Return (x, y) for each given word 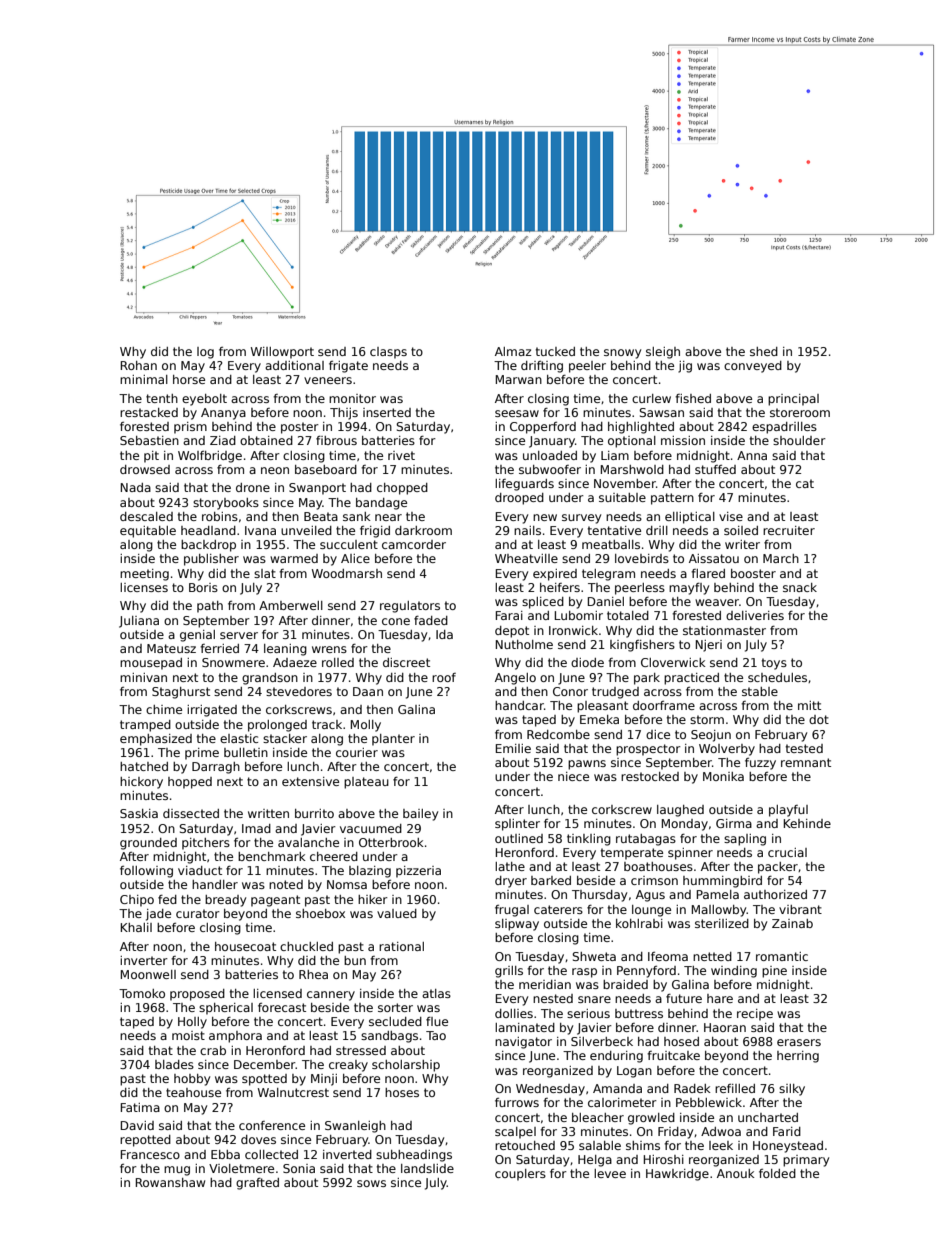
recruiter (789, 530)
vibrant (800, 909)
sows (371, 1183)
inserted (387, 412)
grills (509, 972)
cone (396, 621)
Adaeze (295, 662)
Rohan (139, 365)
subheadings (414, 1156)
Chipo (137, 901)
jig (685, 367)
